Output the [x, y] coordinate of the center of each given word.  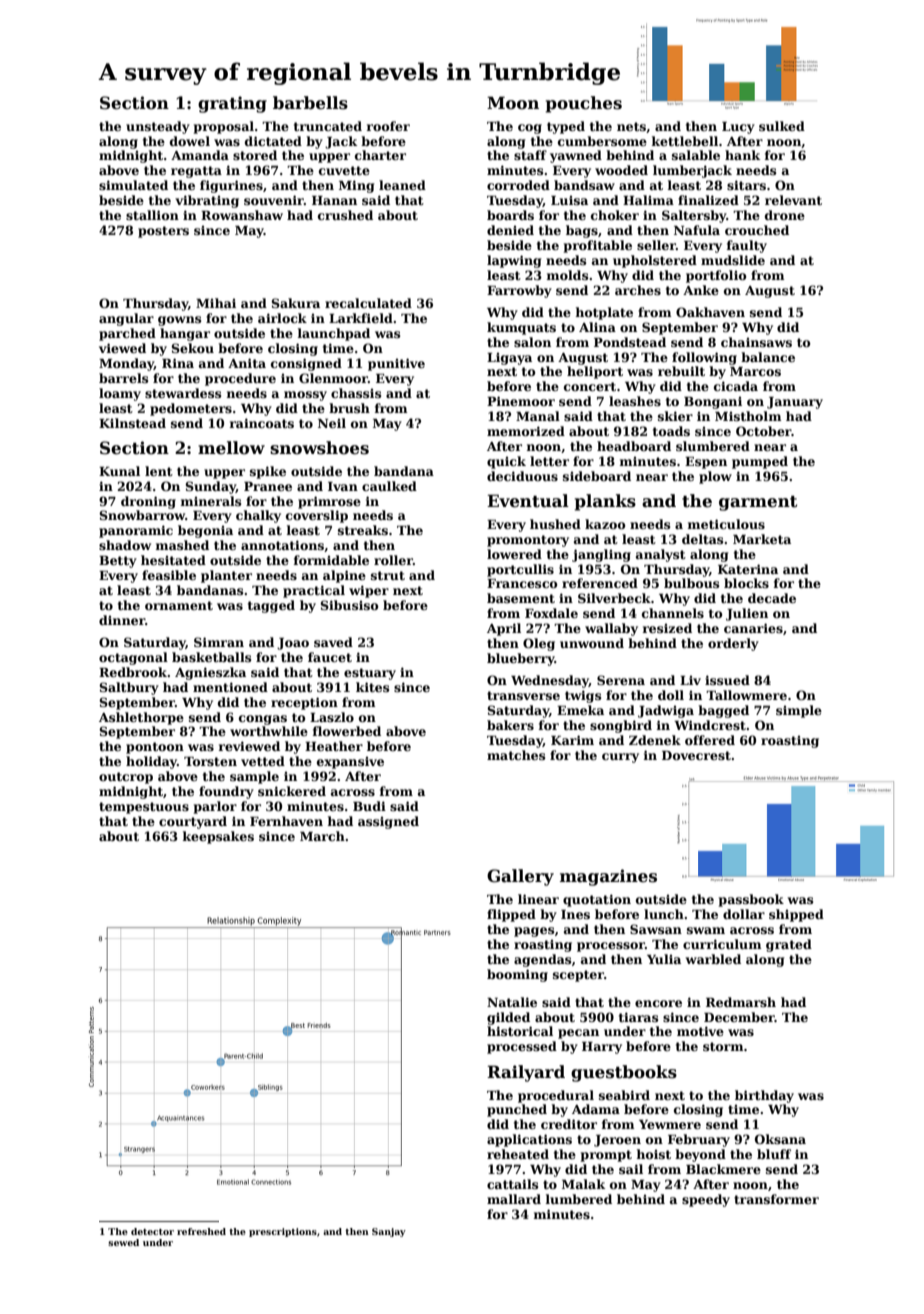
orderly [733, 644]
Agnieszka [210, 673]
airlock [282, 318]
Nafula [697, 230]
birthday [764, 1096]
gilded [508, 1018]
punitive [396, 364]
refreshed [201, 1231]
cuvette [344, 170]
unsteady [158, 127]
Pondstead [630, 342]
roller [393, 560]
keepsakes [218, 837]
